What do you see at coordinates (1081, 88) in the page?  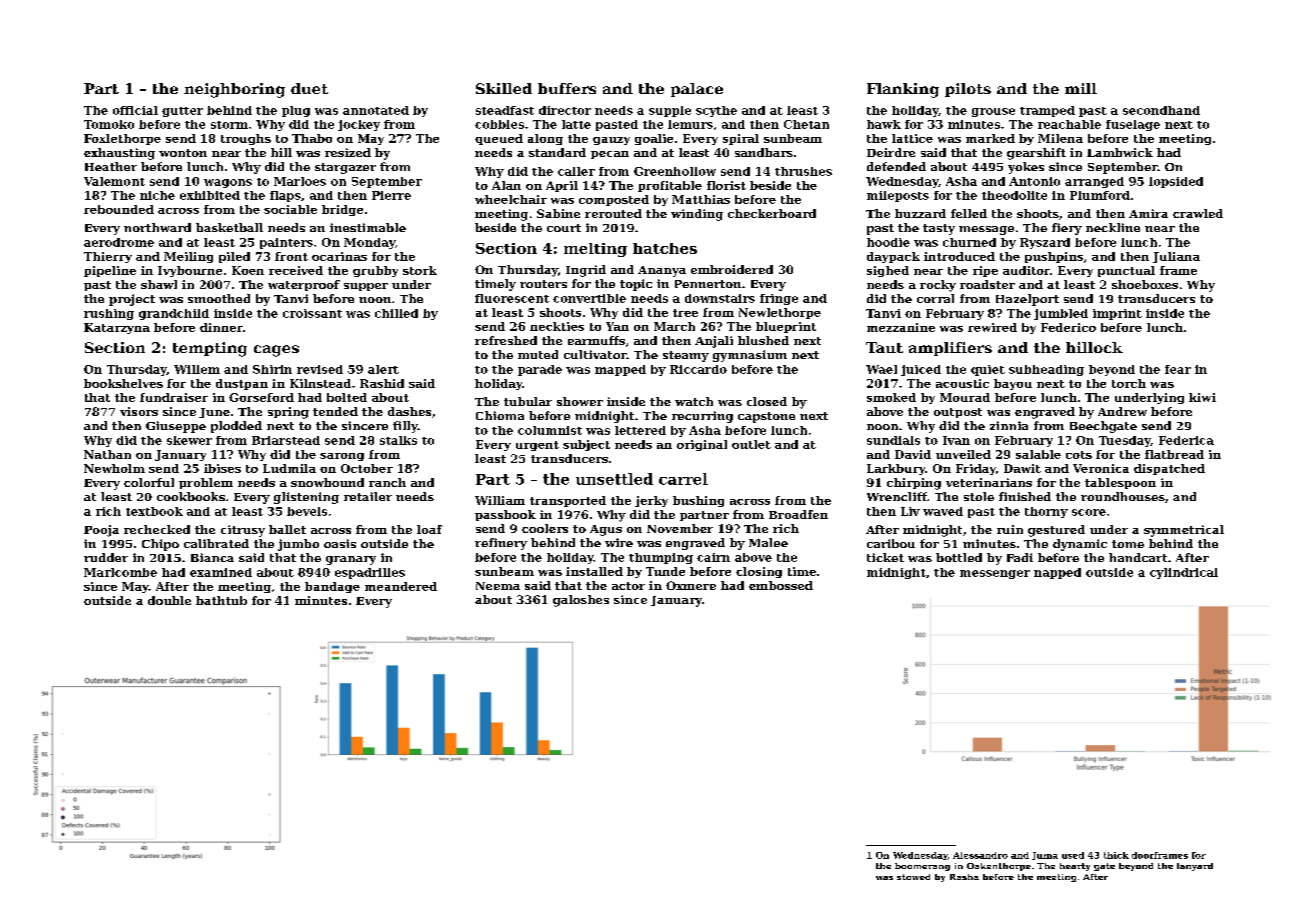 I see `mill` at bounding box center [1081, 88].
